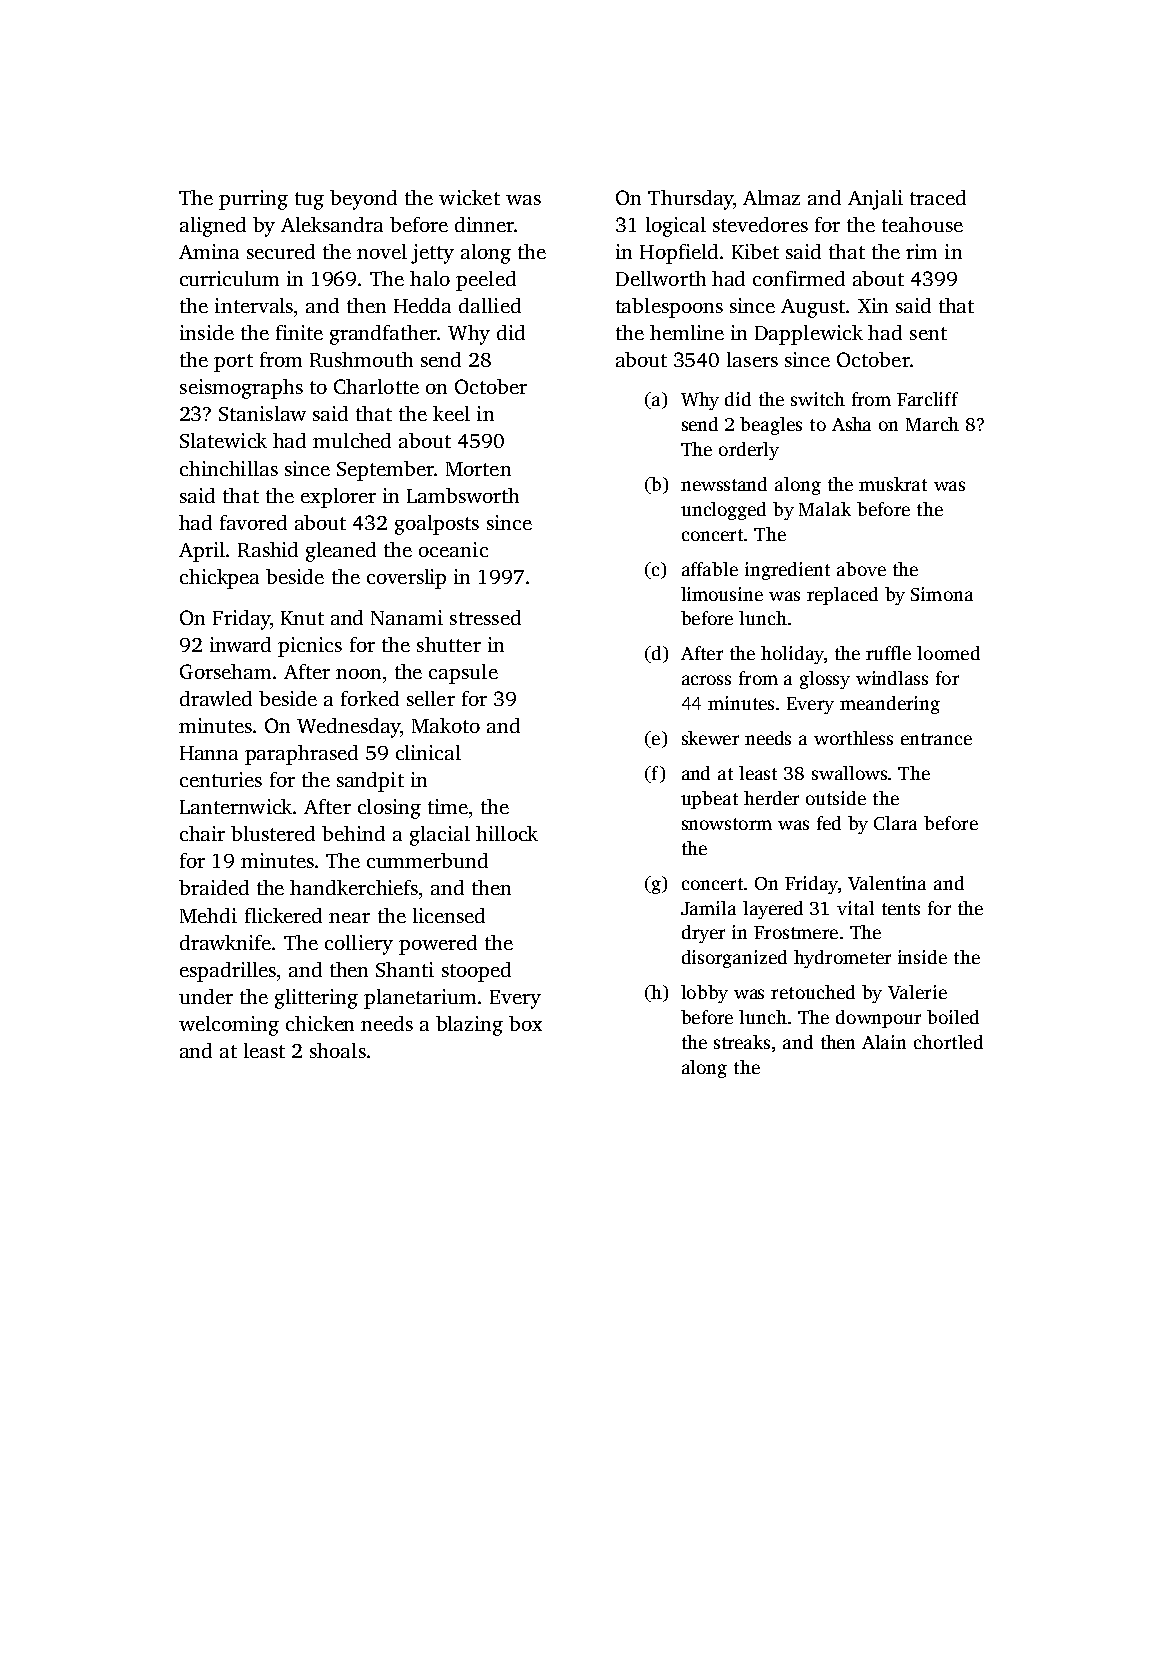 Image resolution: width=1165 pixels, height=1654 pixels. I want to click on tents, so click(901, 909).
